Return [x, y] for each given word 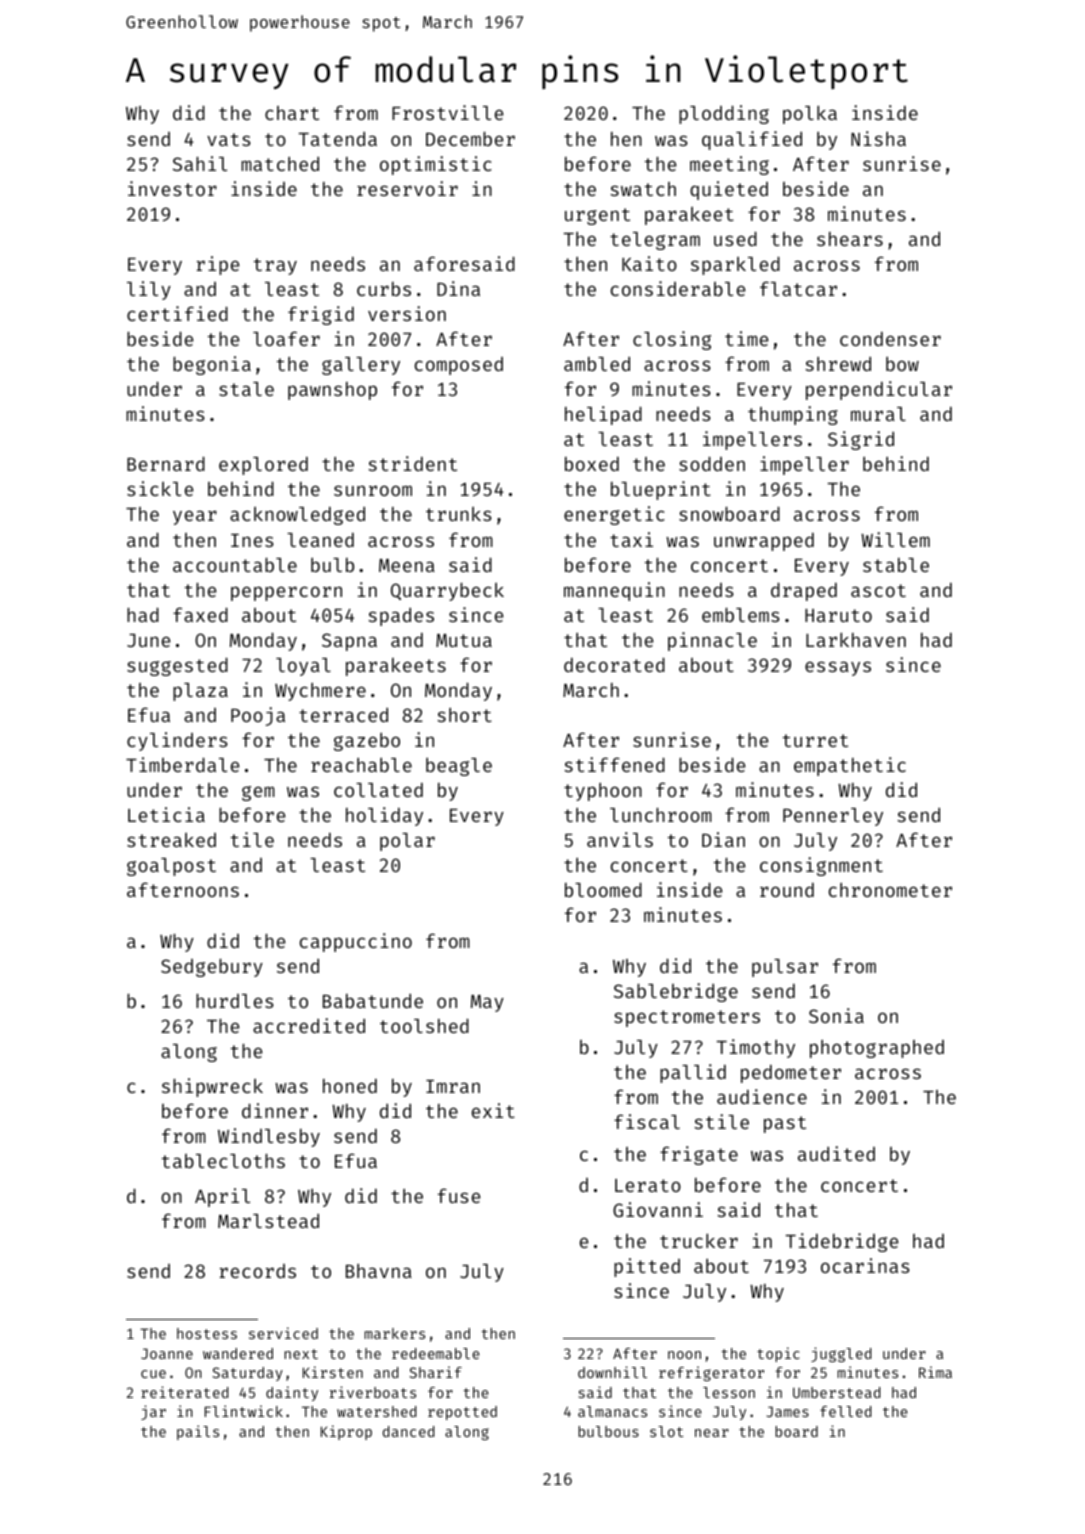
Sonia [836, 1015]
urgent [597, 216]
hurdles [235, 1001]
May [487, 1003]
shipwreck [212, 1087]
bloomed [603, 890]
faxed [200, 614]
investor [172, 188]
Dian [723, 839]
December [470, 139]
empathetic [850, 766]
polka [810, 114]
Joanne [167, 1353]
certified [177, 313]
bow [902, 363]
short [464, 715]
